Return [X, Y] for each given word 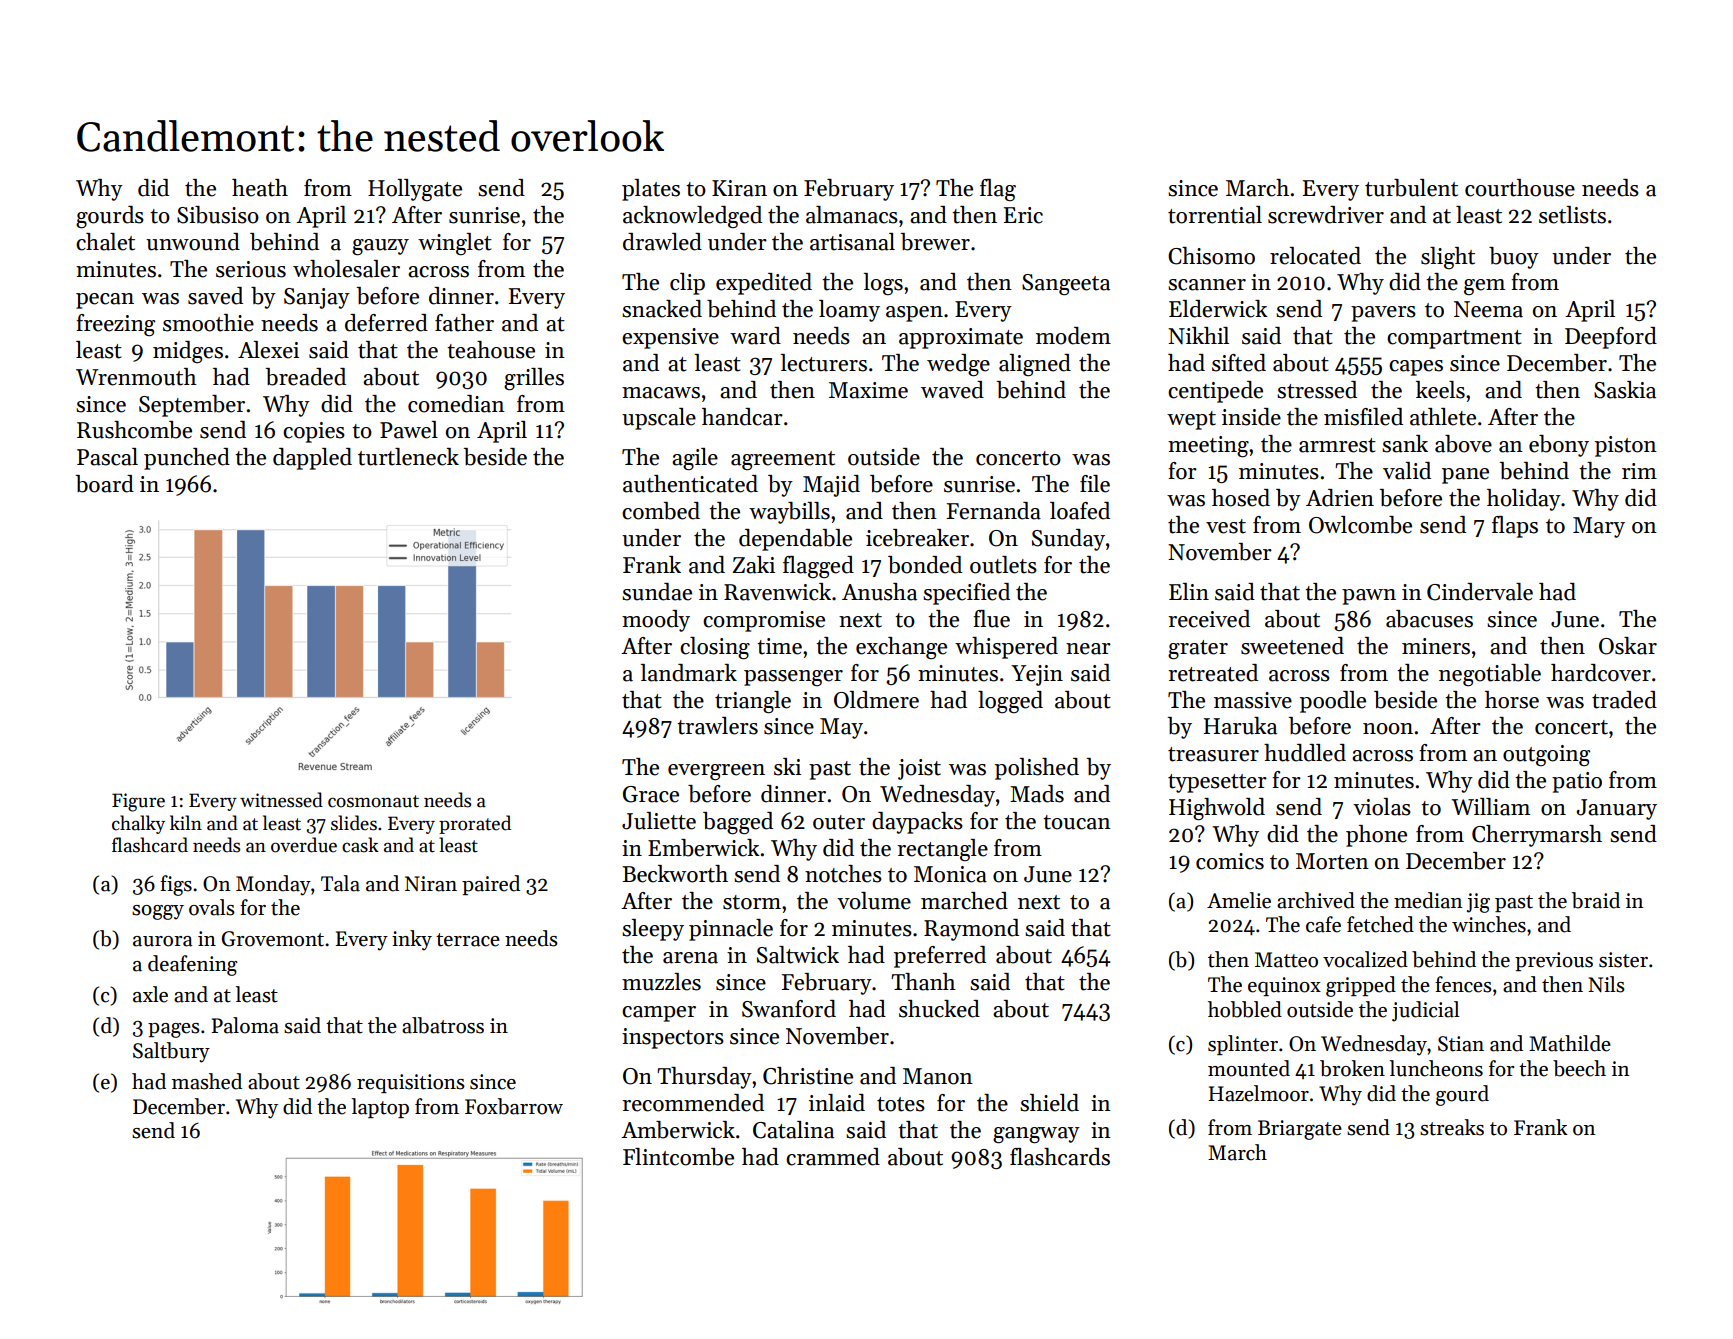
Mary [1599, 527]
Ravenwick [777, 592]
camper [659, 1014]
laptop [380, 1108]
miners [1436, 646]
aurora [162, 941]
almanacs [852, 215]
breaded [306, 377]
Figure [138, 802]
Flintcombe [678, 1157]
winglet [455, 244]
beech [1579, 1068]
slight [1448, 258]
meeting [1208, 447]
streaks [1452, 1127]
